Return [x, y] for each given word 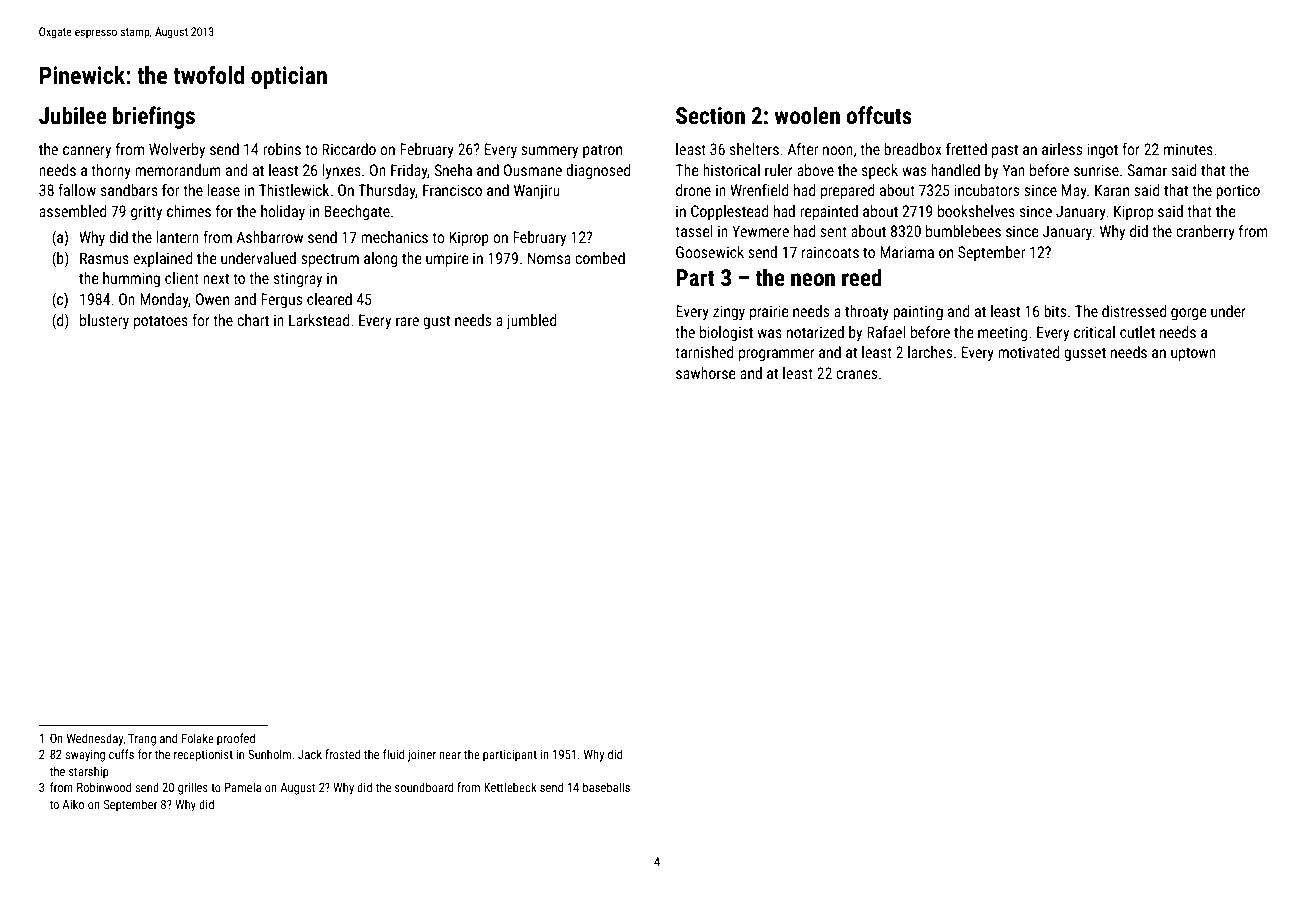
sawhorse [705, 373]
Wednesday [95, 739]
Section [710, 116]
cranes [856, 374]
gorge [1188, 314]
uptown [1193, 354]
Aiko [73, 804]
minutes [1188, 149]
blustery [104, 321]
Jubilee [73, 115]
